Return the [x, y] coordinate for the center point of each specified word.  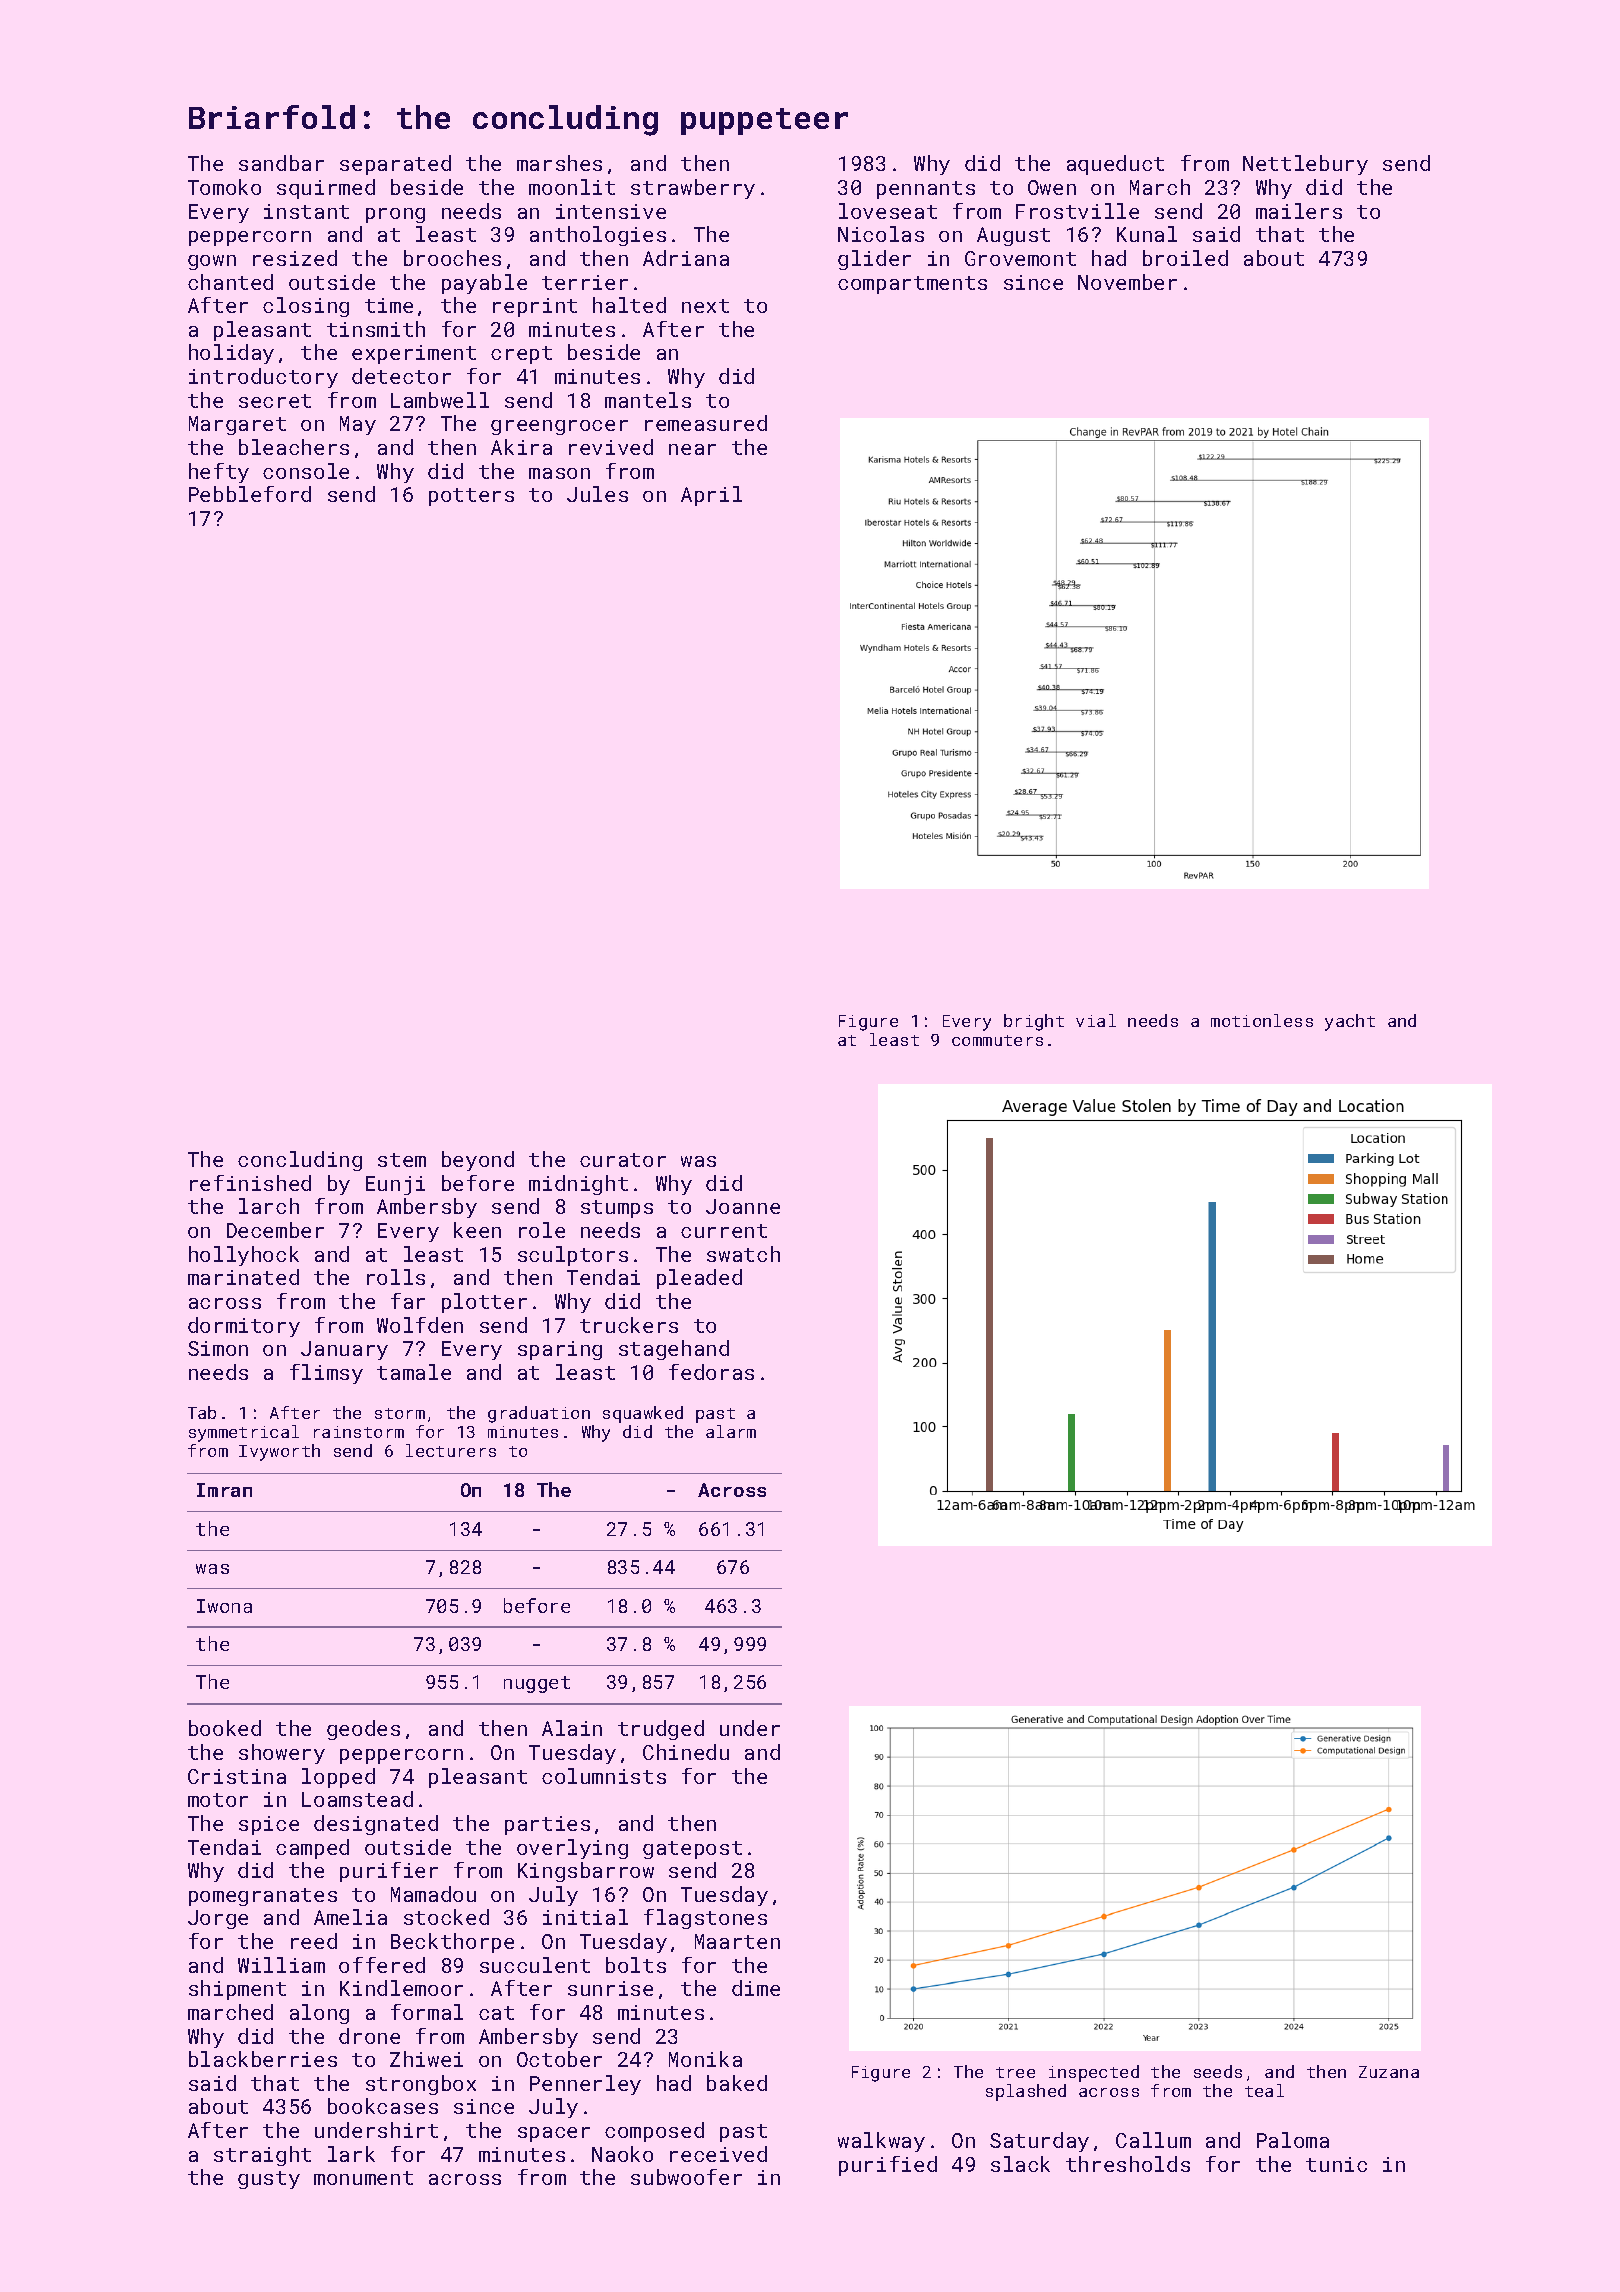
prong [395, 215]
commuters [997, 1040]
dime [756, 1988]
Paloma [1293, 2140]
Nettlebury [1305, 165]
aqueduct [1115, 165]
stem [402, 1160]
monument [363, 2178]
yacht [1350, 1022]
